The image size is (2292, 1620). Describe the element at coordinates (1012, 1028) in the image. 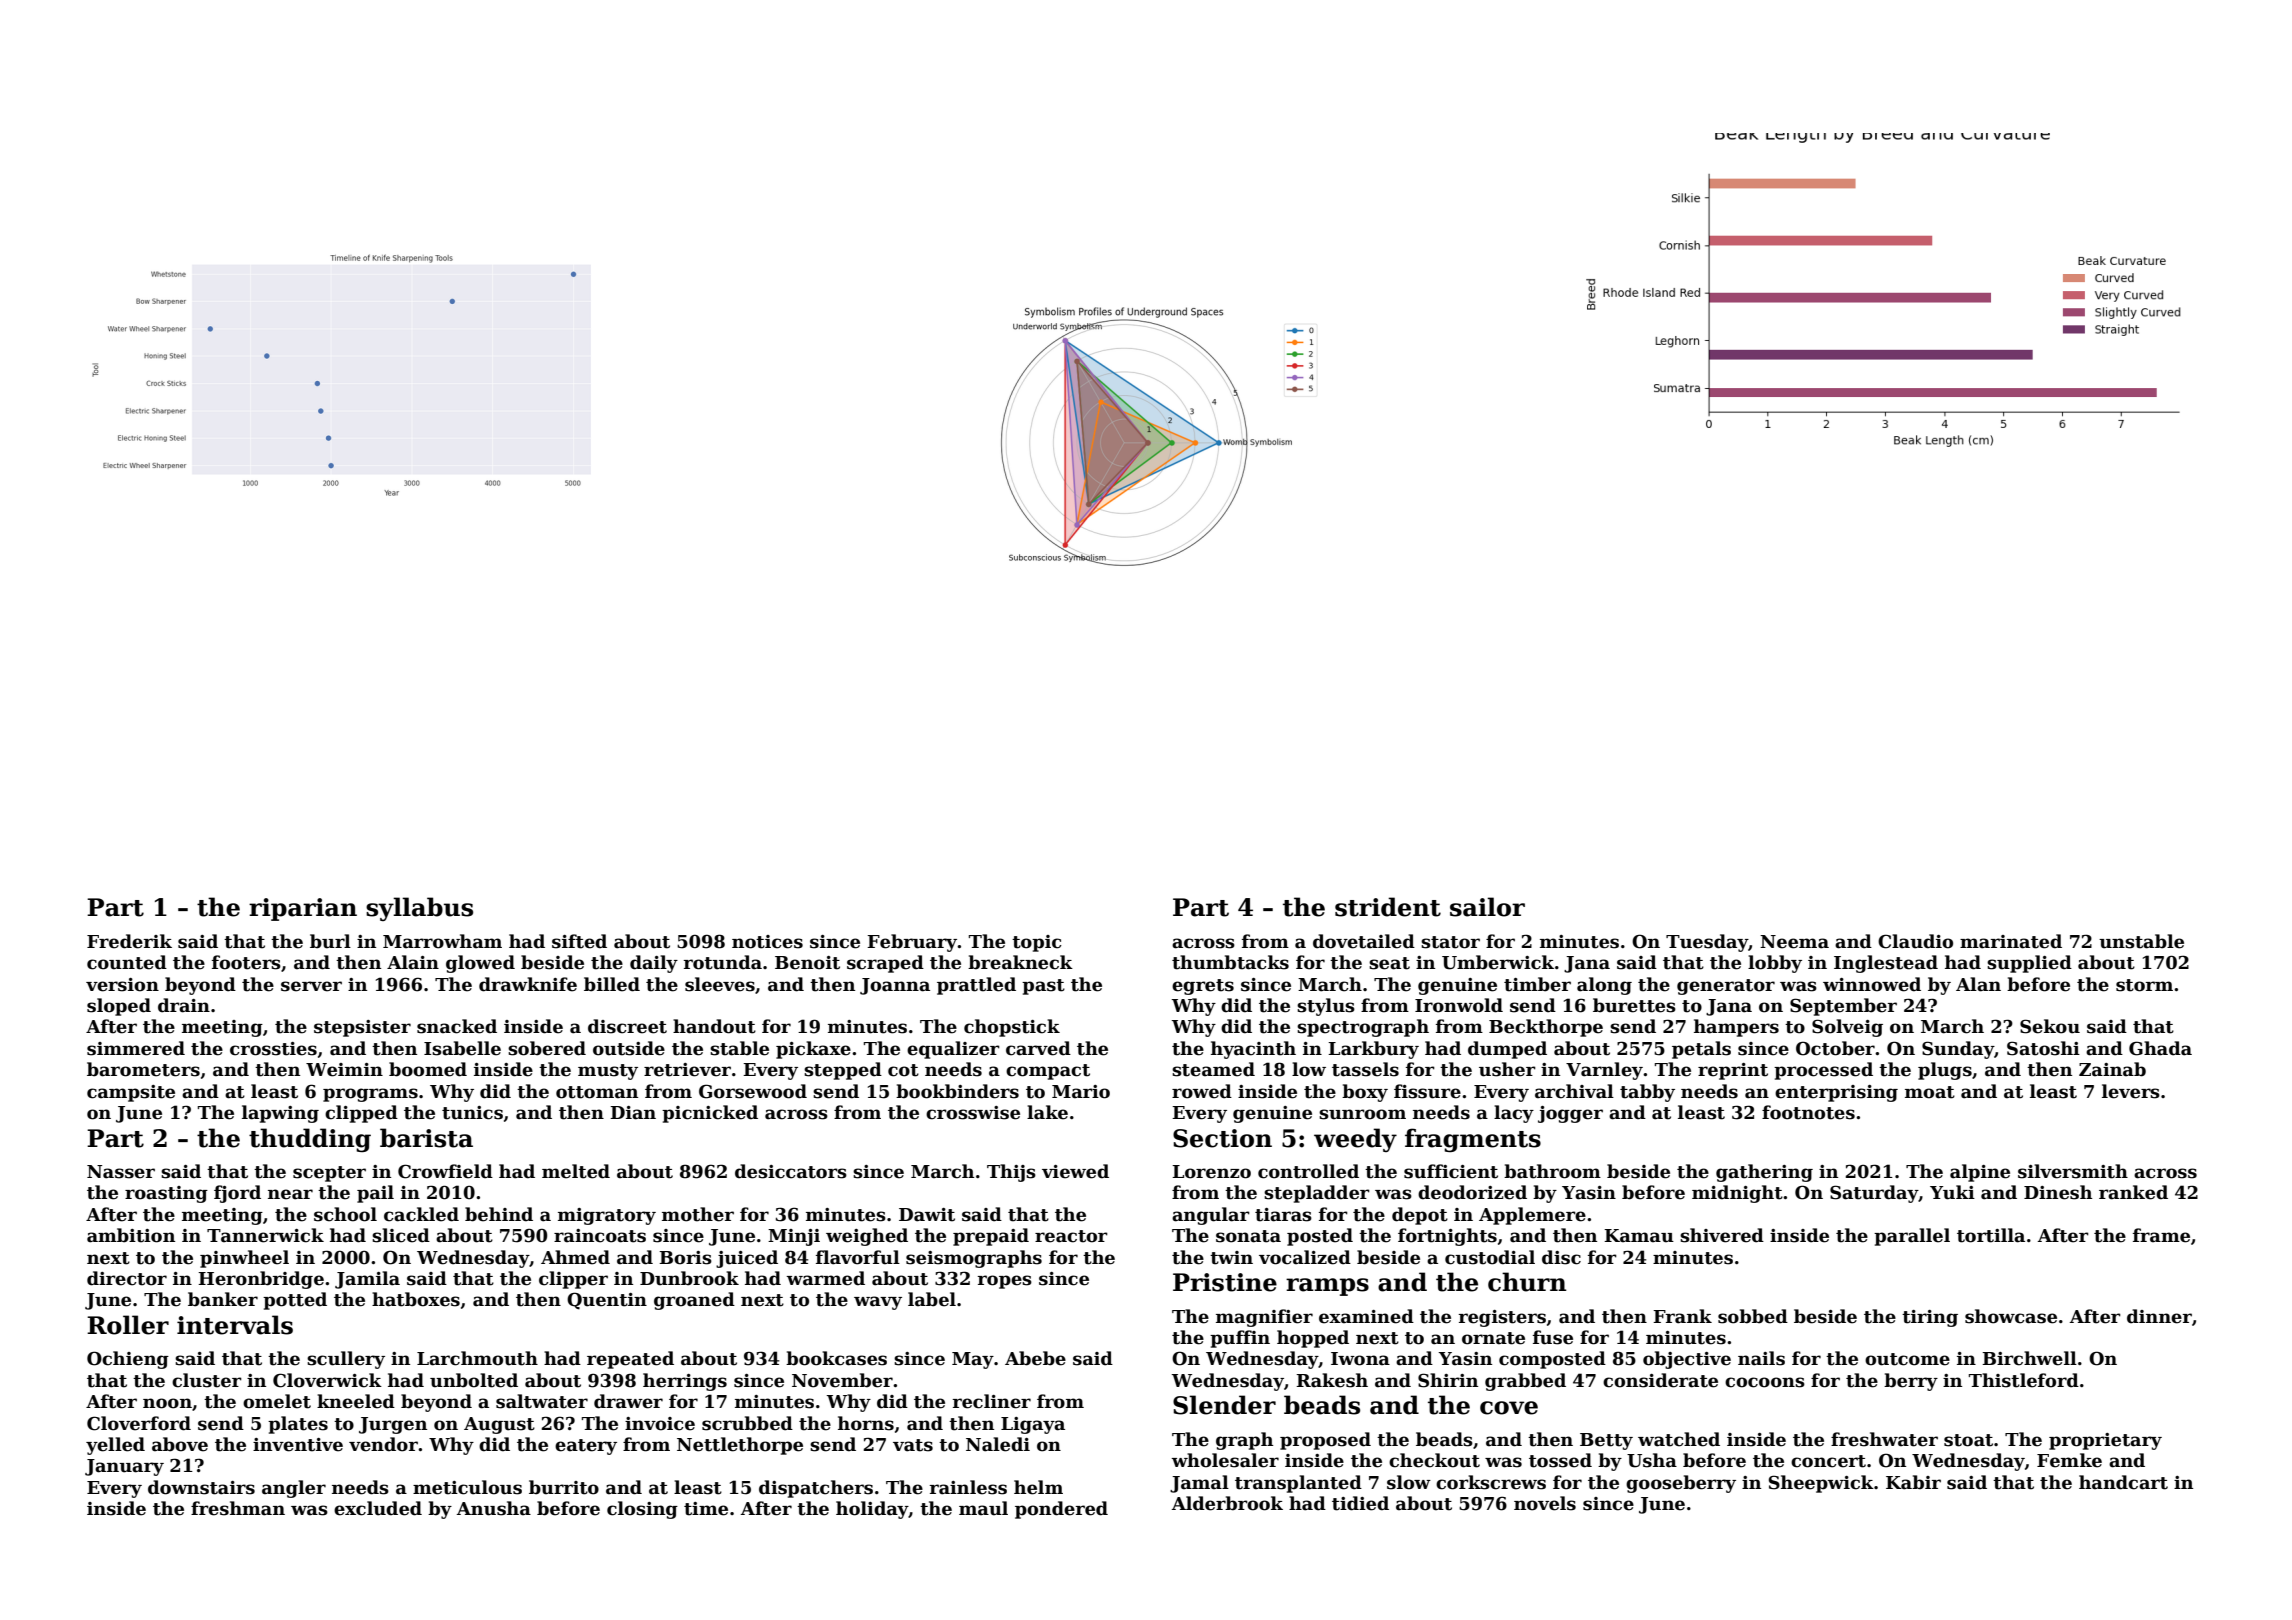

I see `chopstick` at that location.
